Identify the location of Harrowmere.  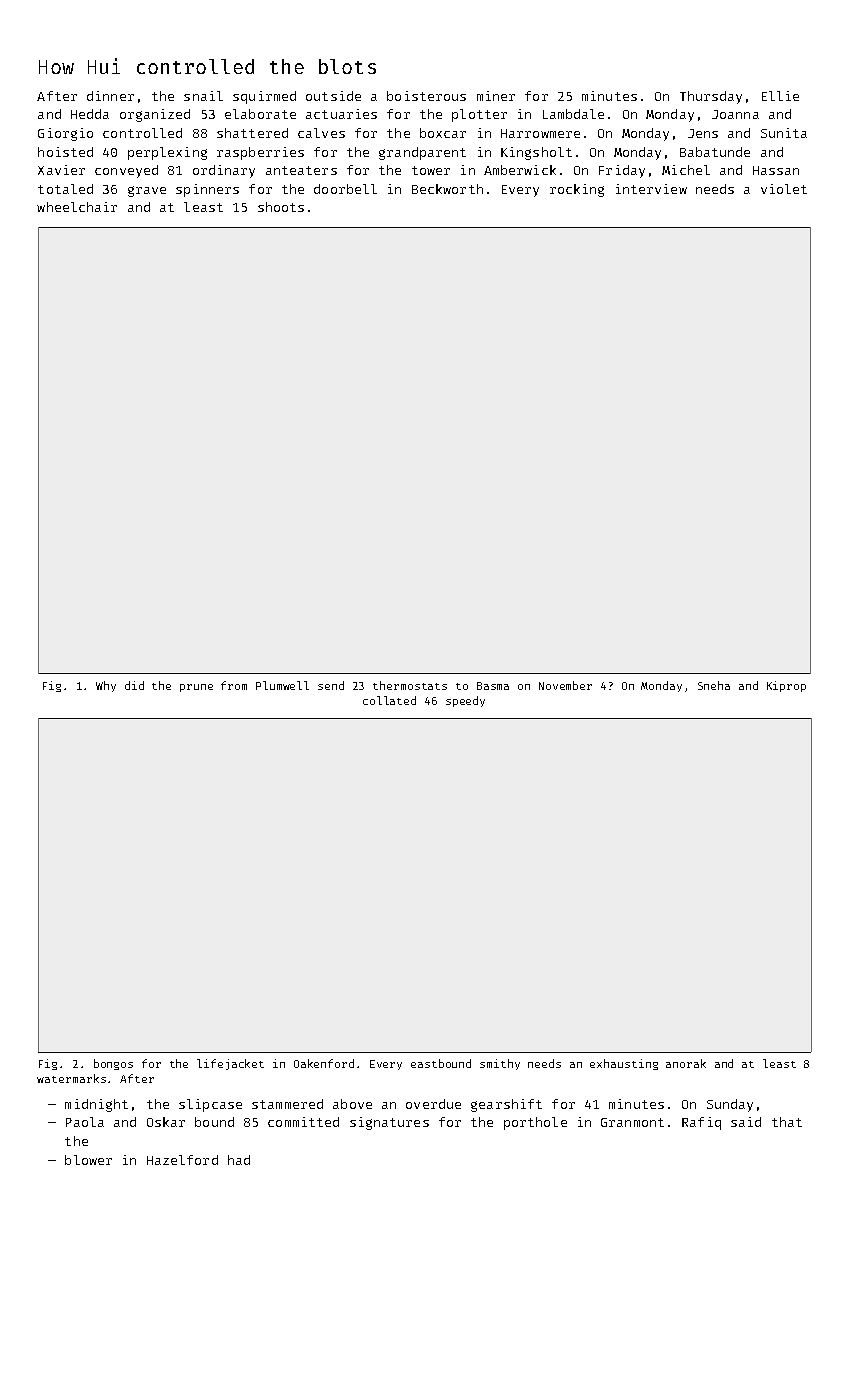
(540, 133).
